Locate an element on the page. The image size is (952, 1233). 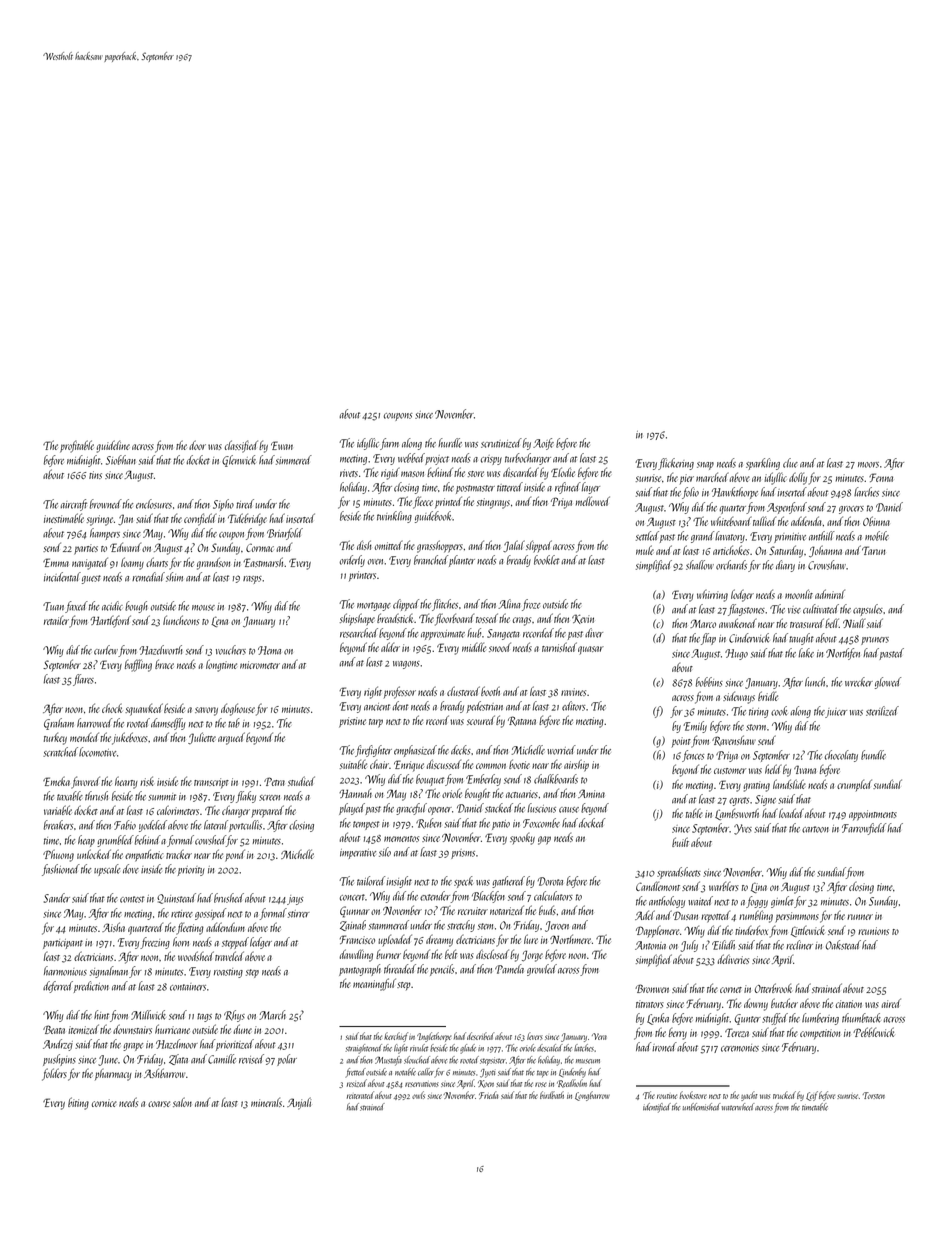
minerals is located at coordinates (266, 1102).
